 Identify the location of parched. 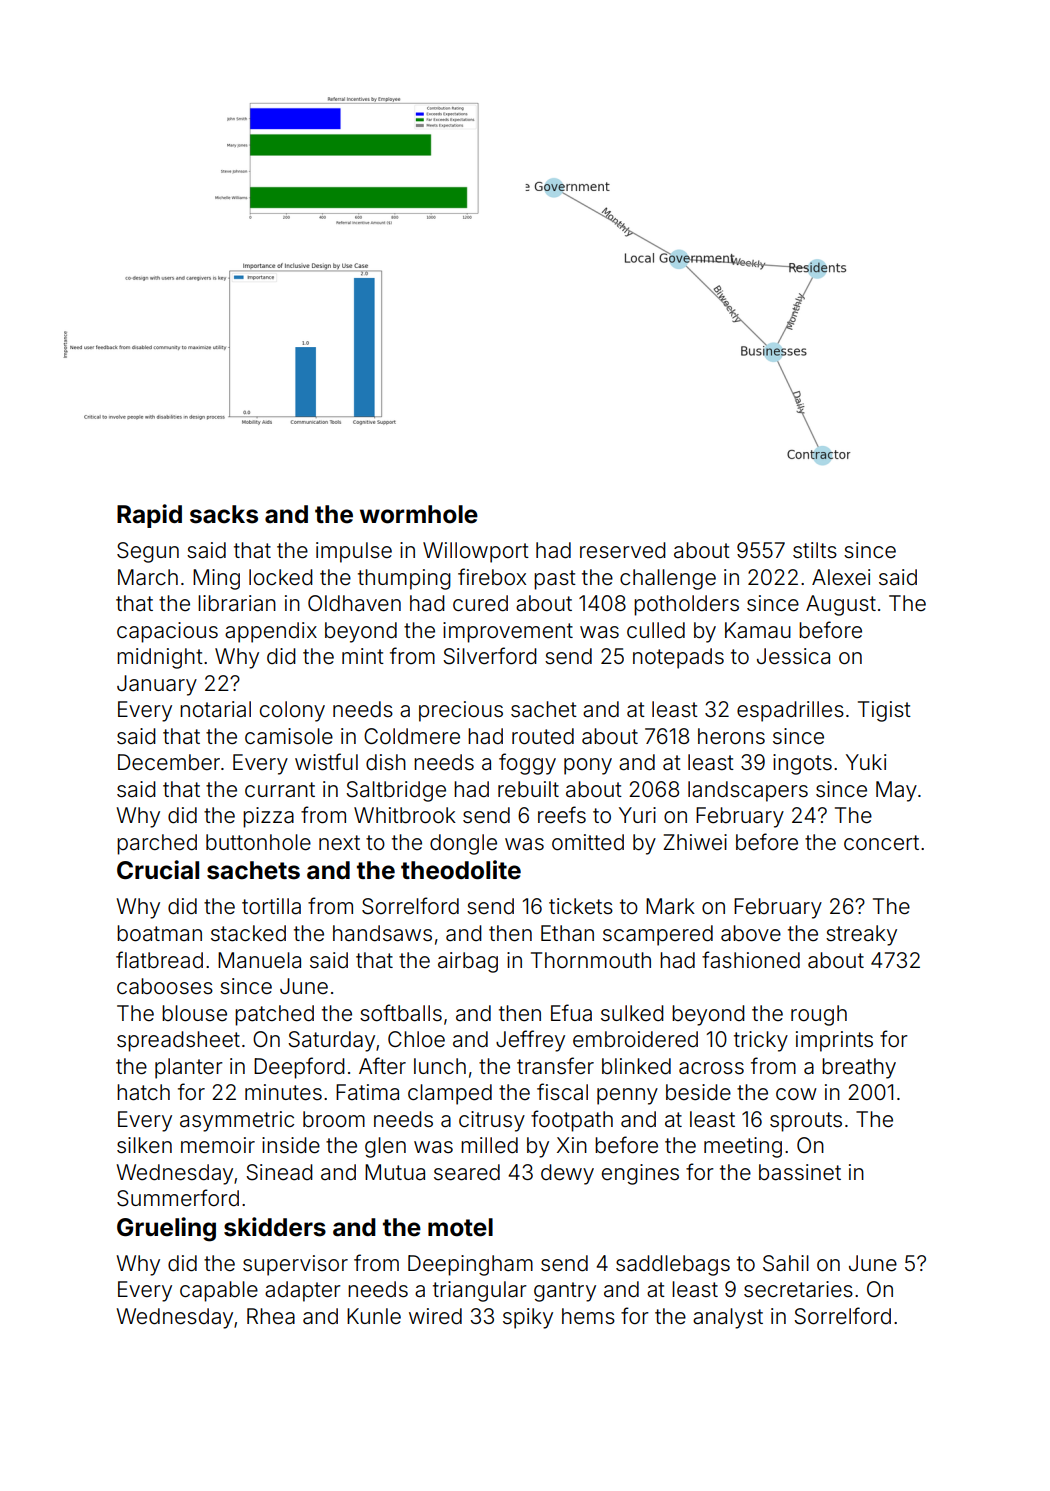
(157, 844).
